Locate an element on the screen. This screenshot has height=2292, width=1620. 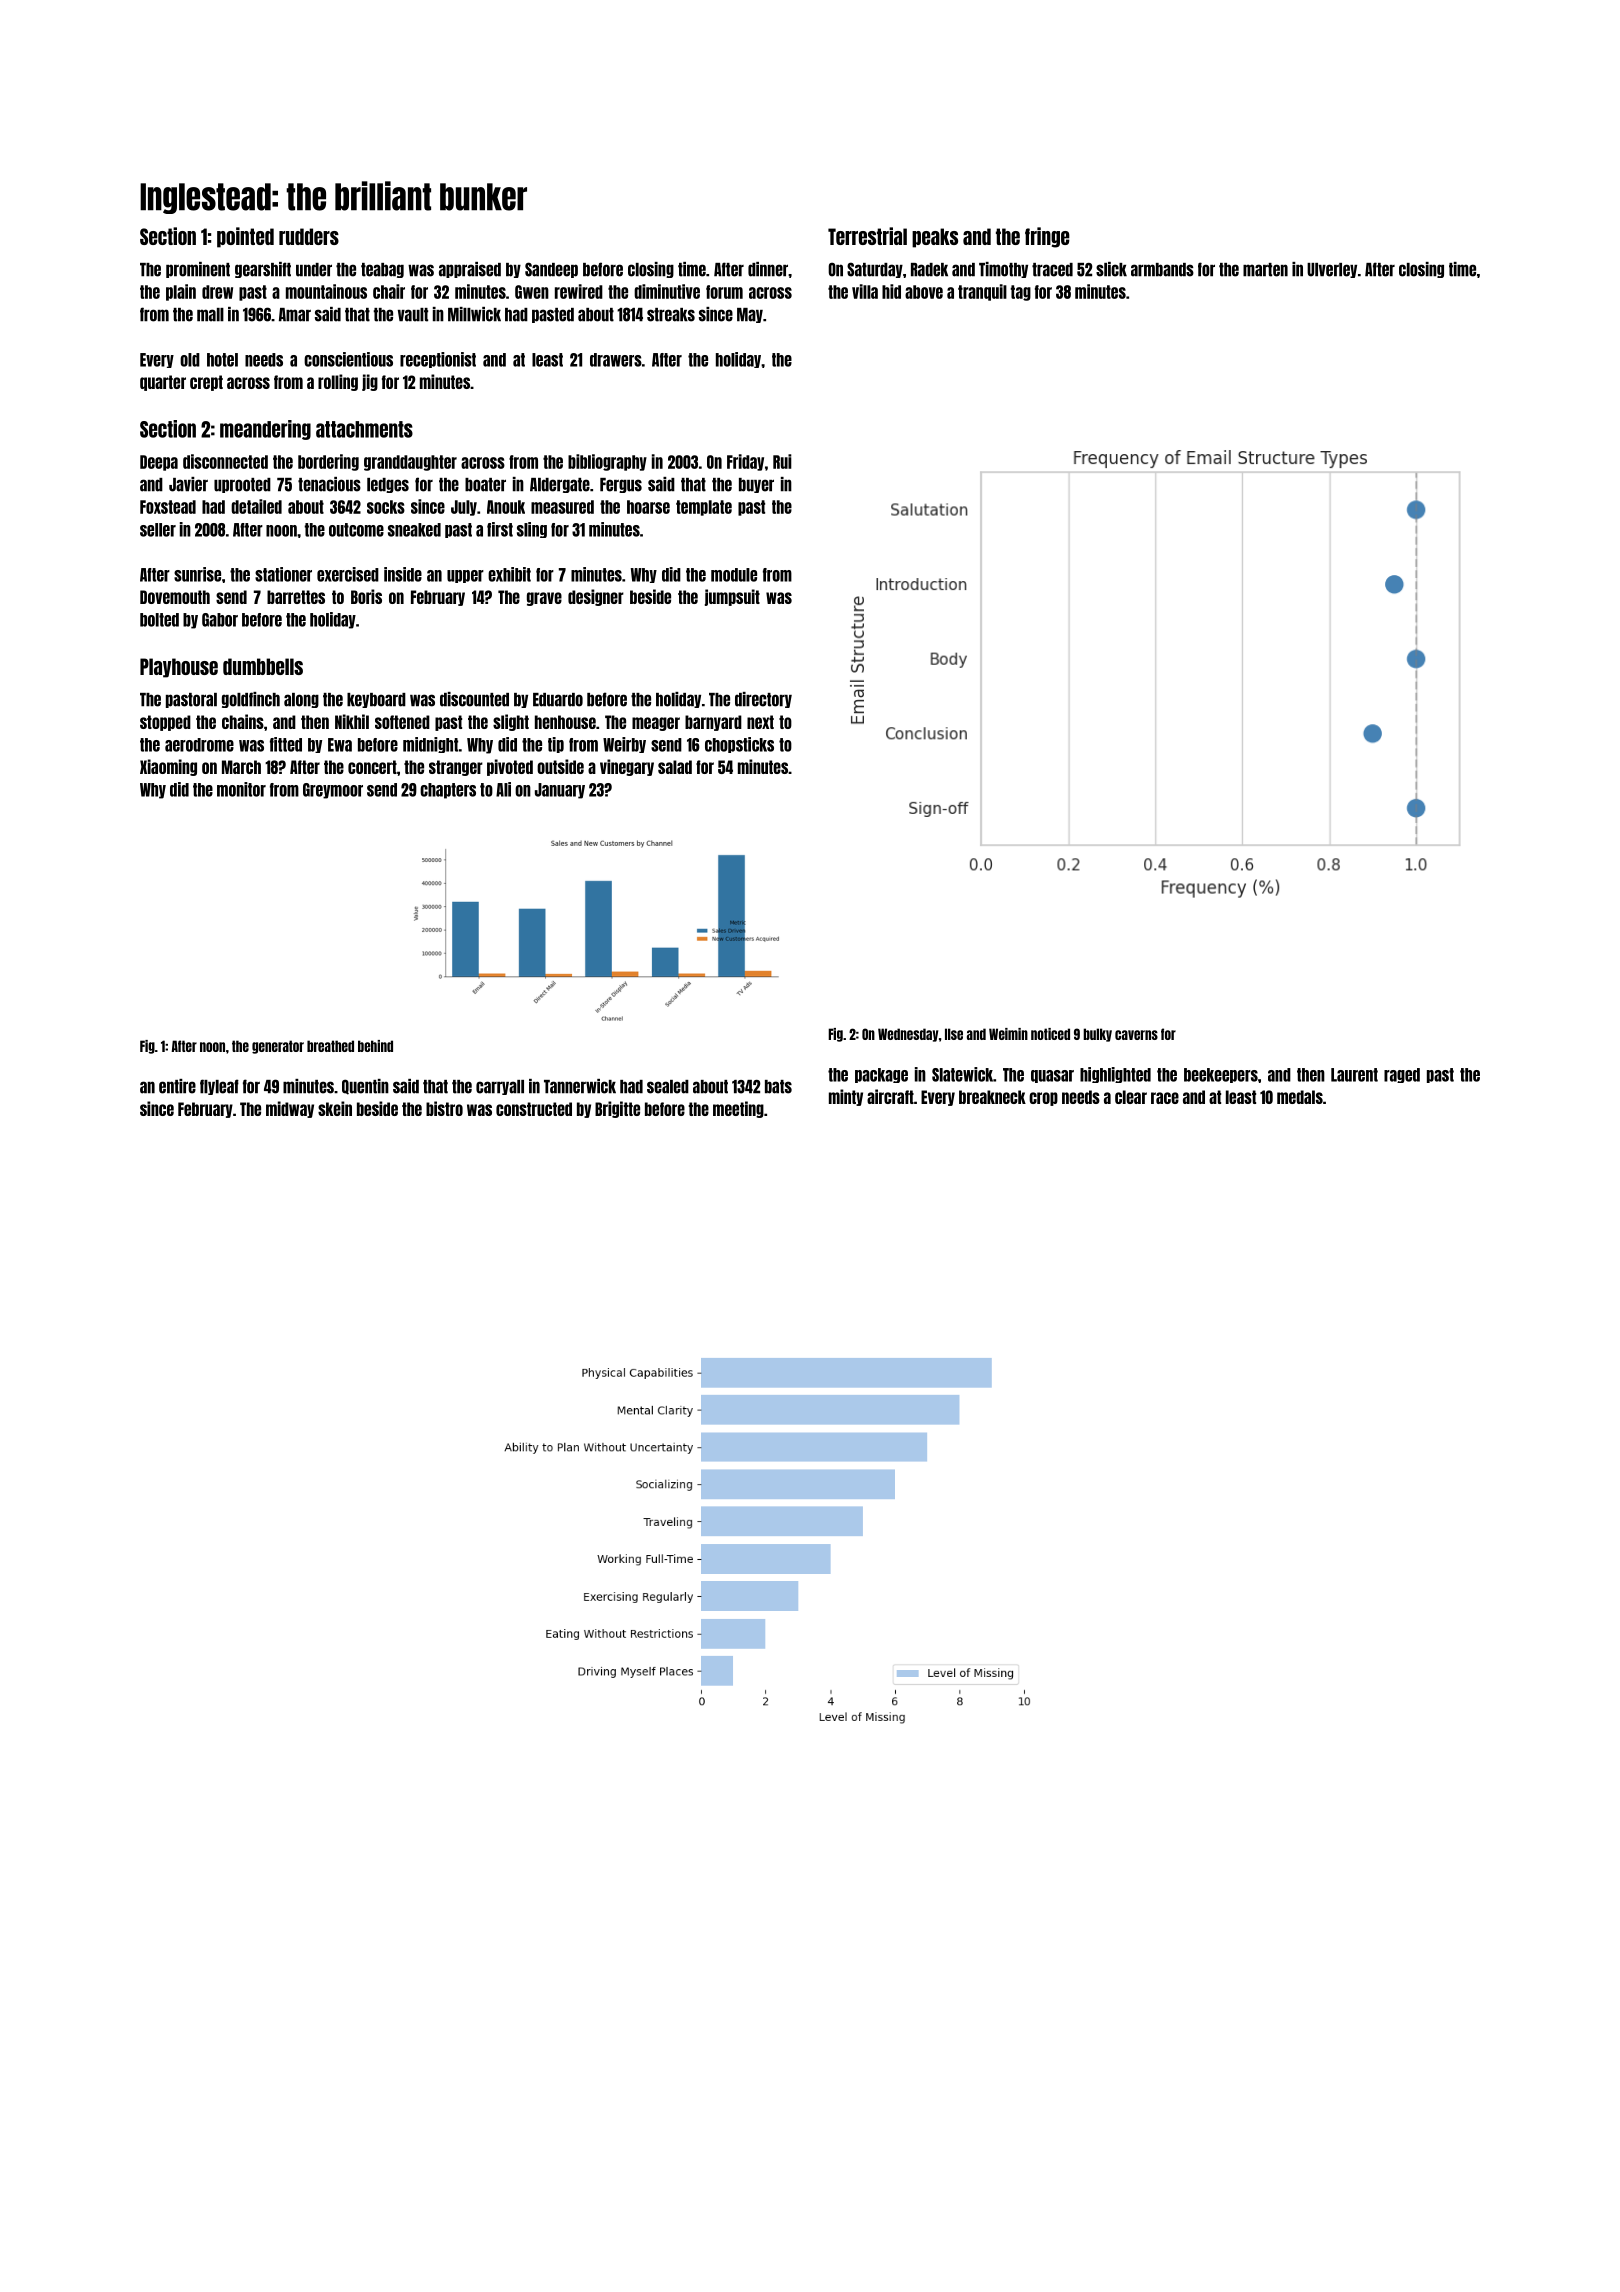
generator is located at coordinates (278, 1047).
